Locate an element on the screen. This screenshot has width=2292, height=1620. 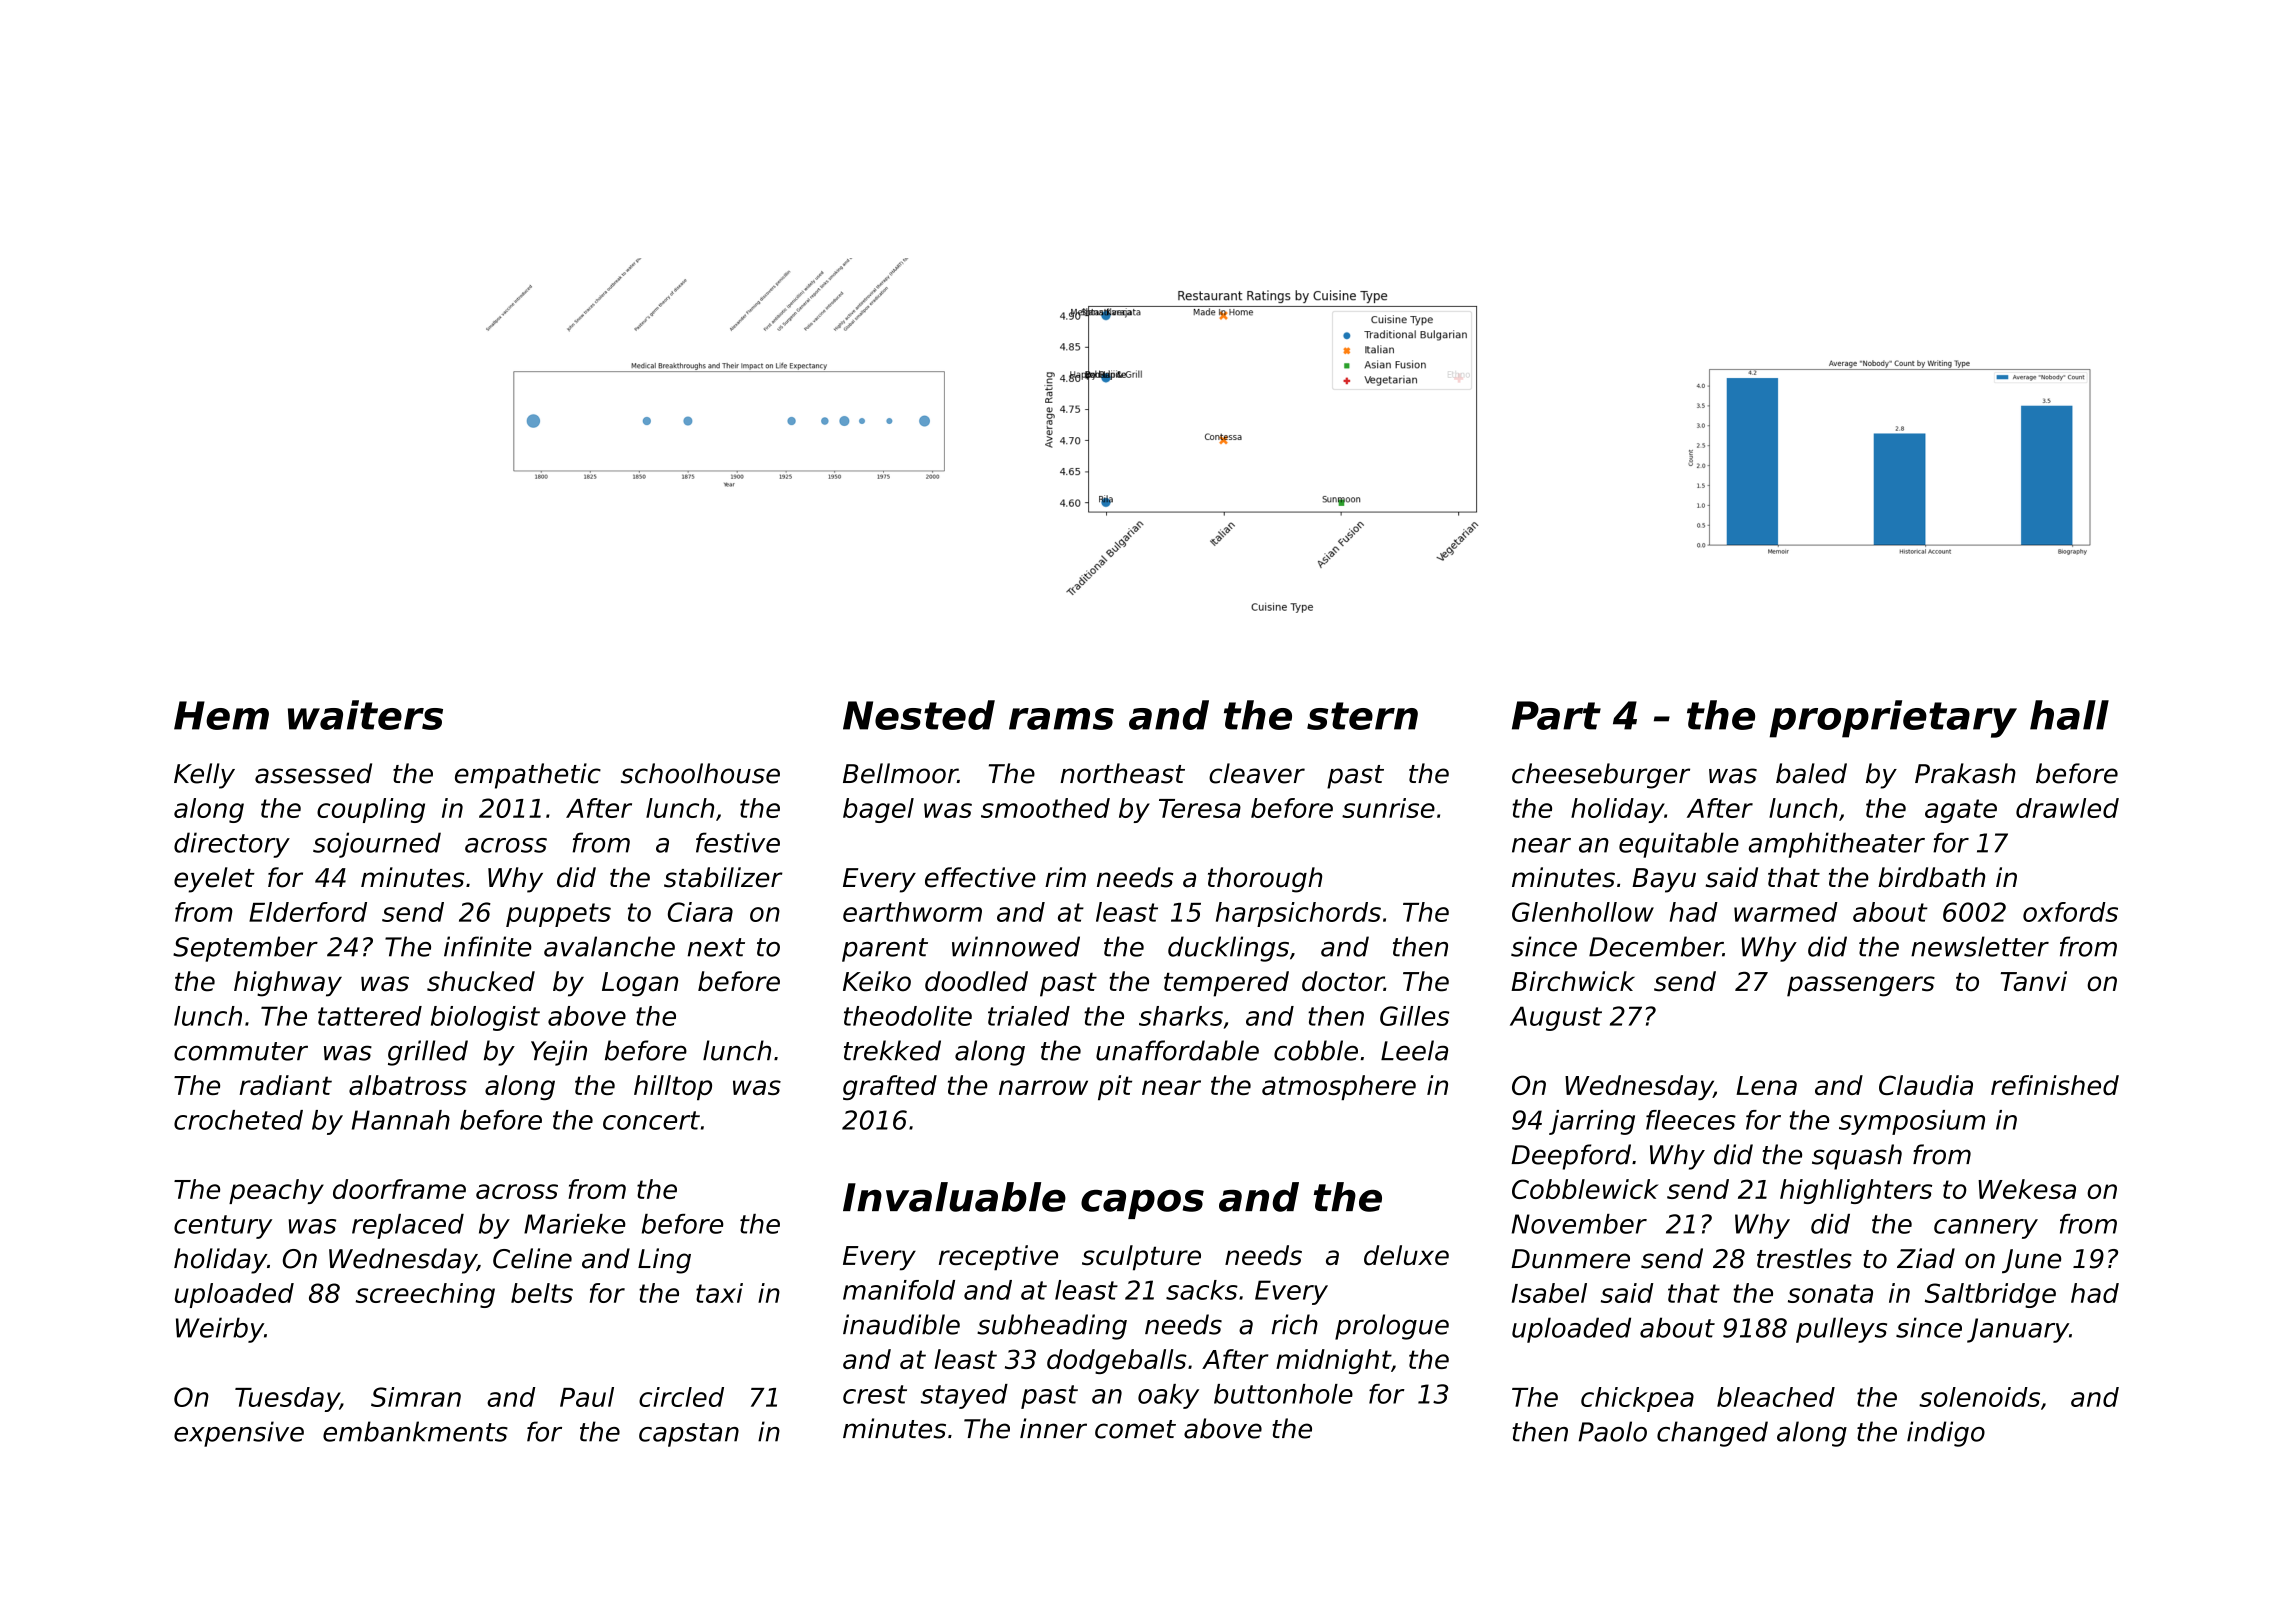
Yejin is located at coordinates (559, 1053).
